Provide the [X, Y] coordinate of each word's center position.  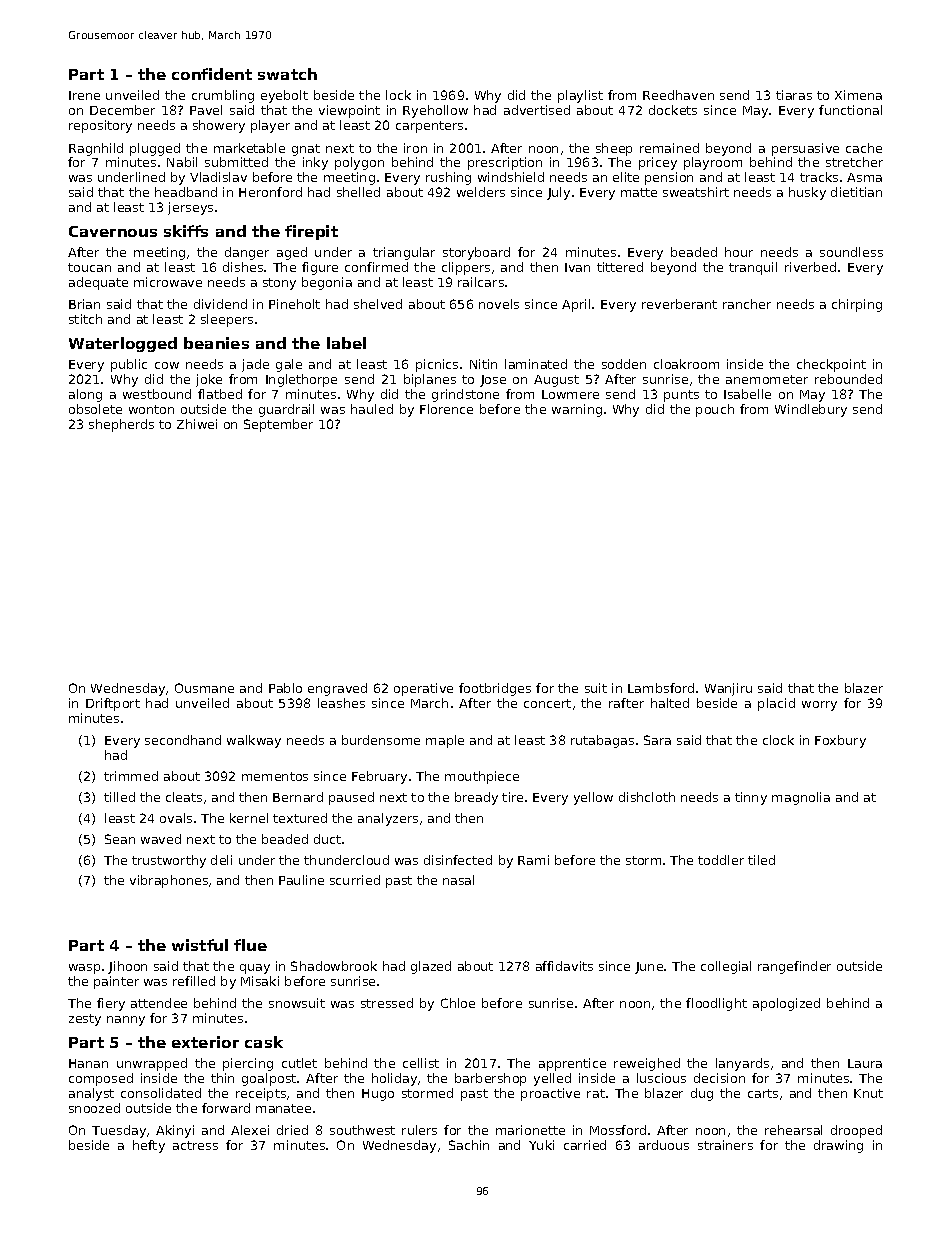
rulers [419, 1130]
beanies [216, 343]
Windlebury [811, 410]
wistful [200, 945]
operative [423, 689]
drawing [838, 1146]
